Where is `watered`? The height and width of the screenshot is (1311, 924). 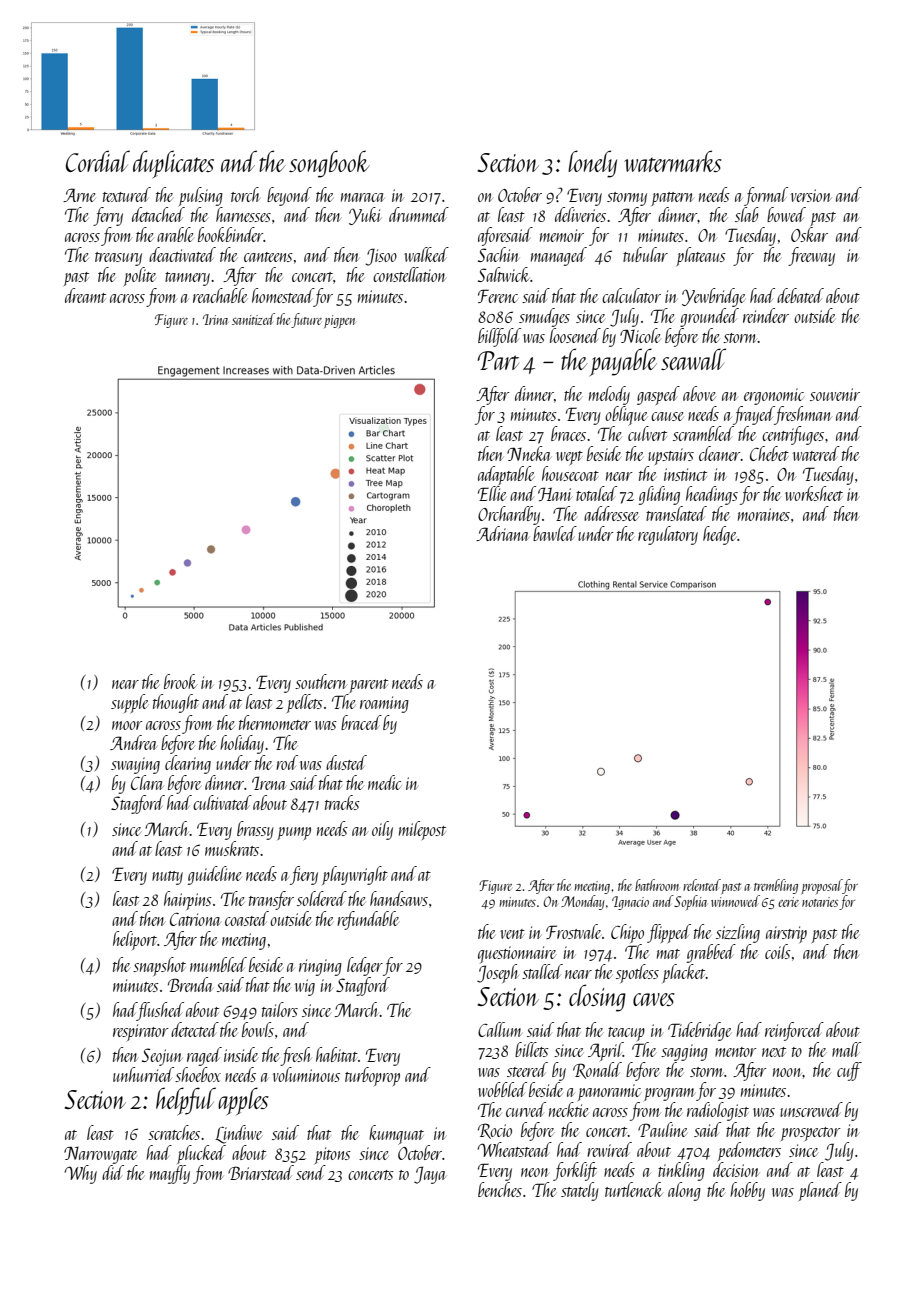
watered is located at coordinates (816, 453).
